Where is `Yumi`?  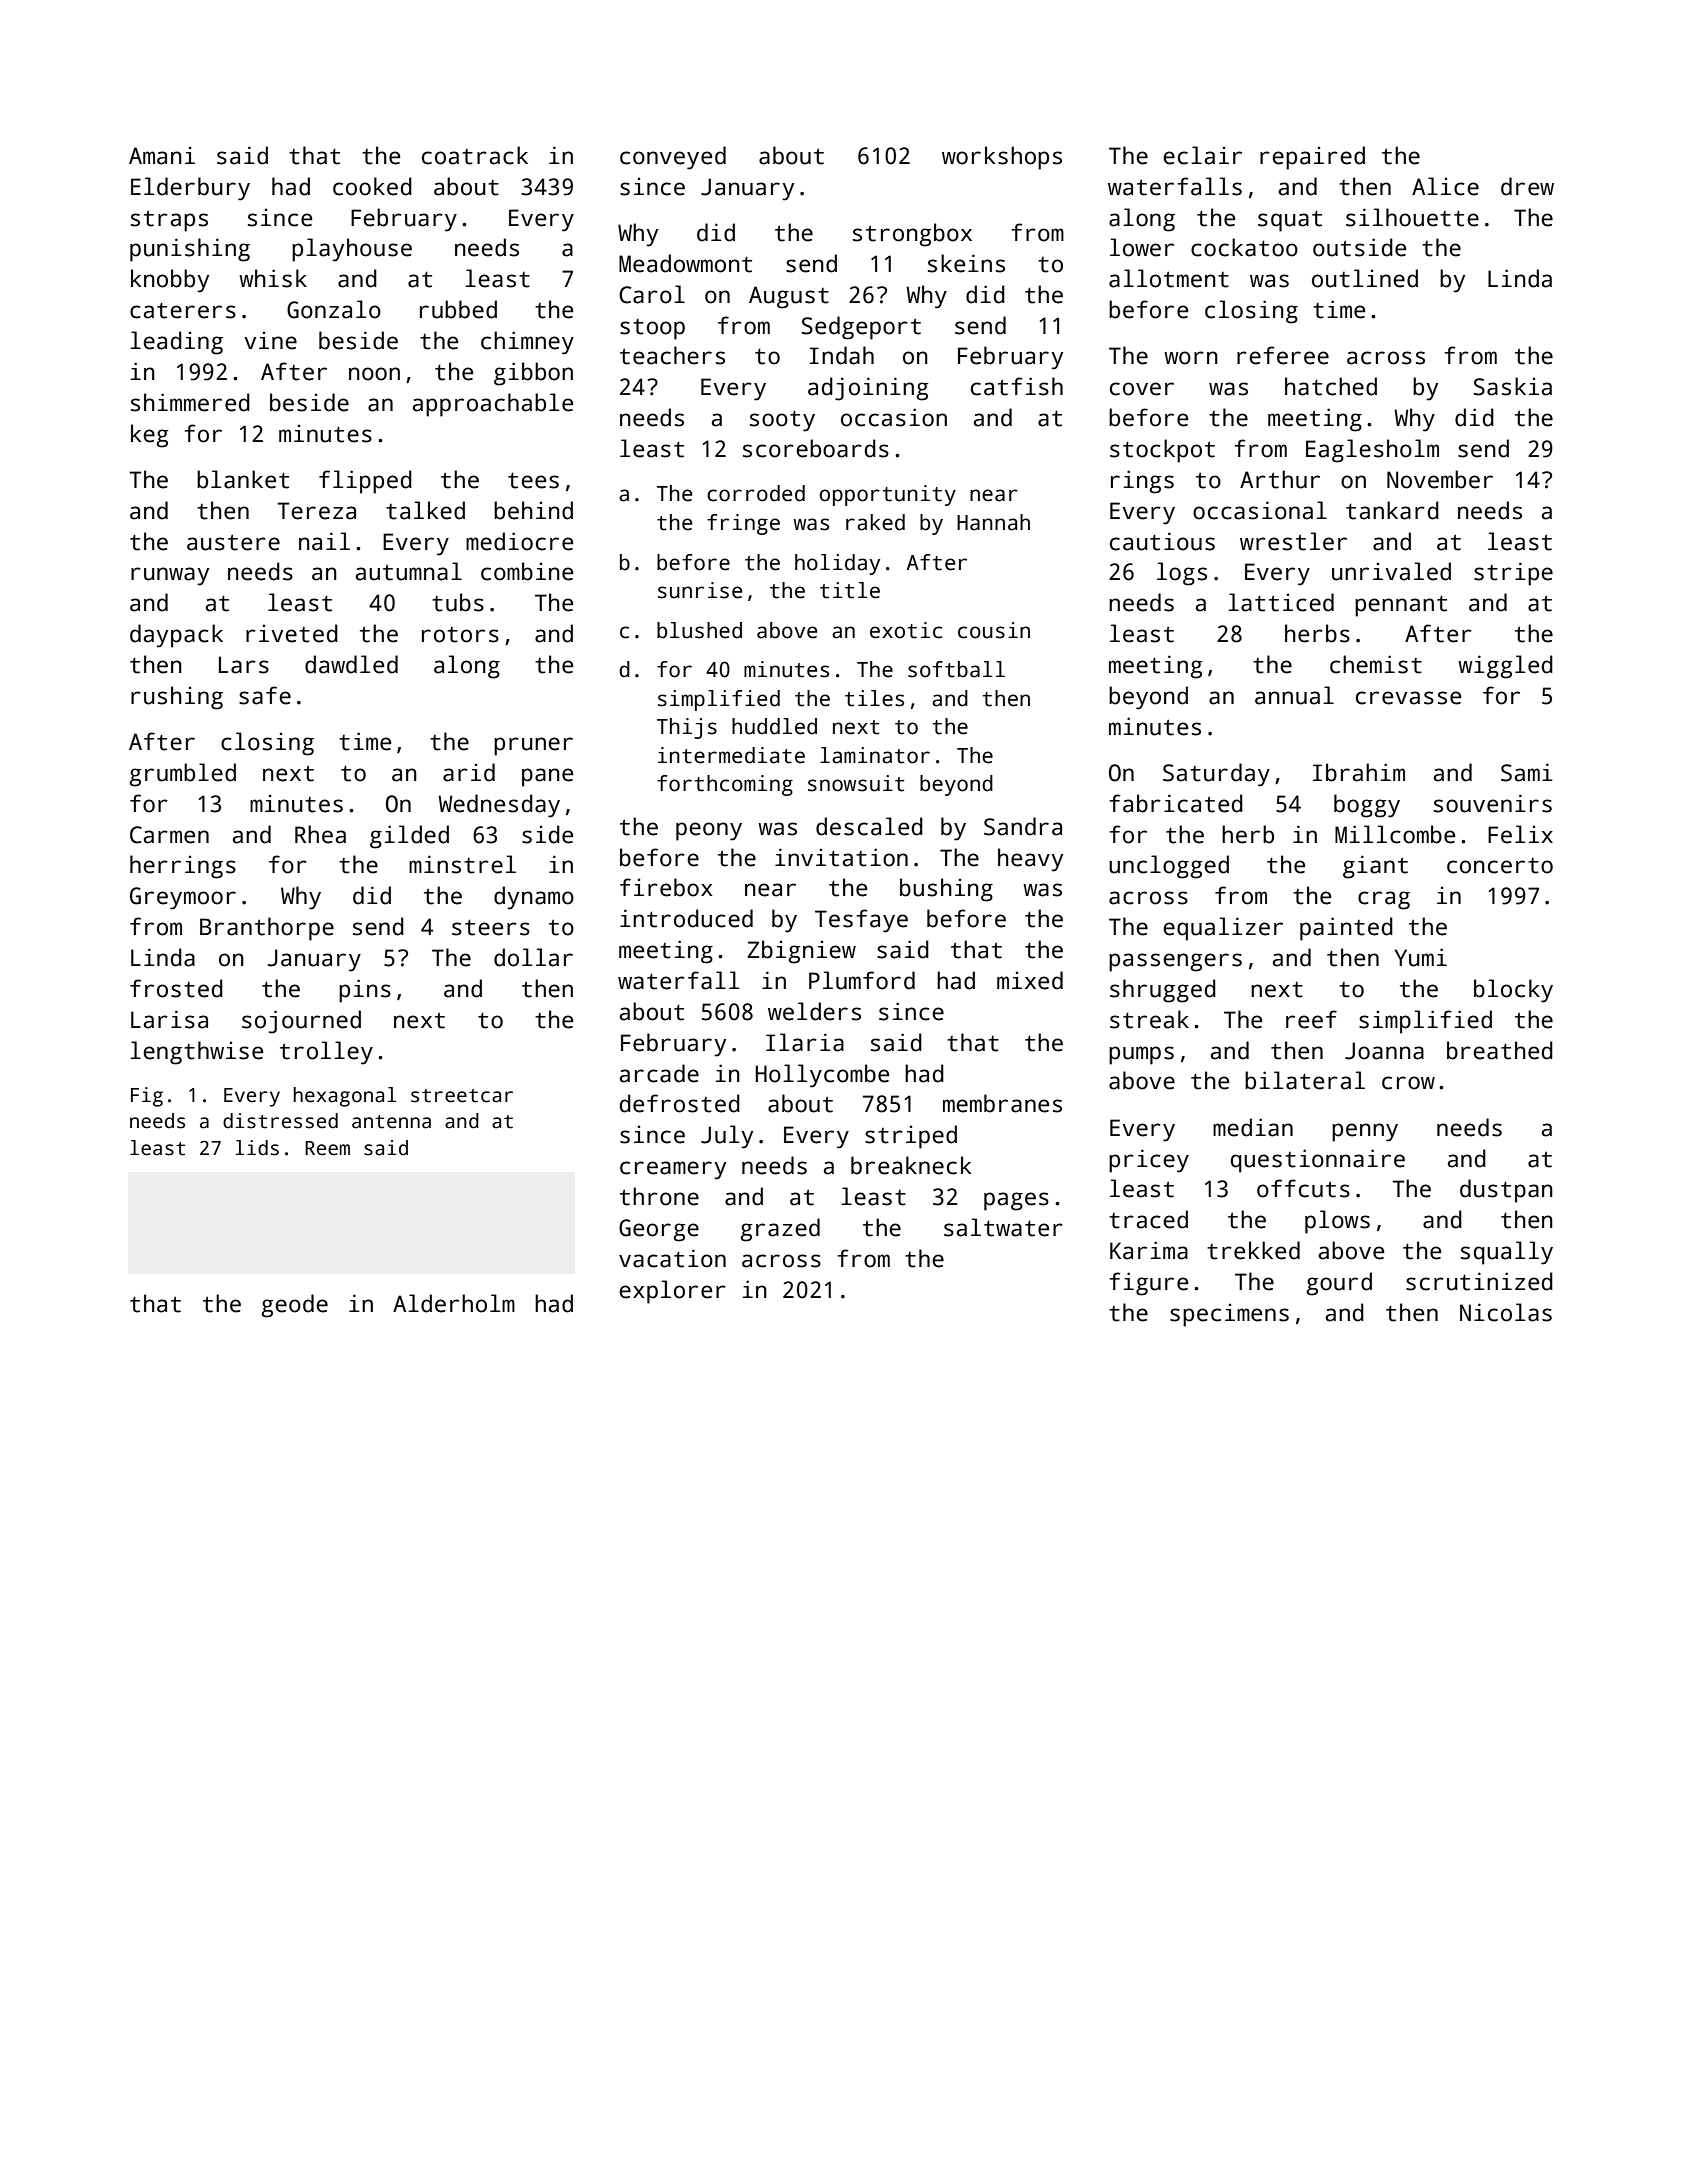 Yumi is located at coordinates (1420, 957).
